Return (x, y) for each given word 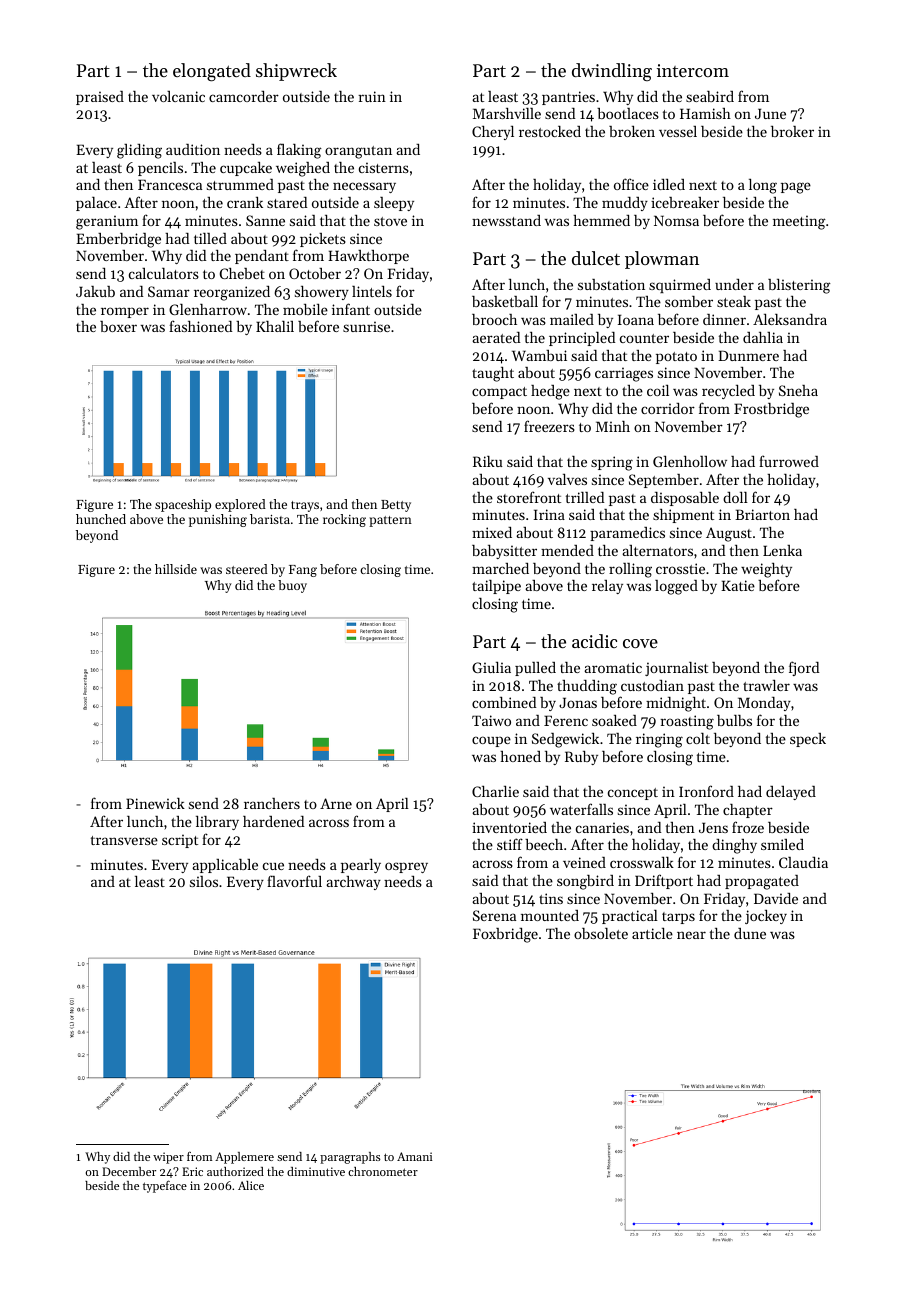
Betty (396, 506)
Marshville (507, 113)
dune (750, 933)
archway (353, 883)
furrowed (789, 461)
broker (792, 131)
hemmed (601, 220)
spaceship (183, 505)
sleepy (394, 204)
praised (100, 98)
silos (204, 881)
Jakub (95, 291)
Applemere (244, 1158)
